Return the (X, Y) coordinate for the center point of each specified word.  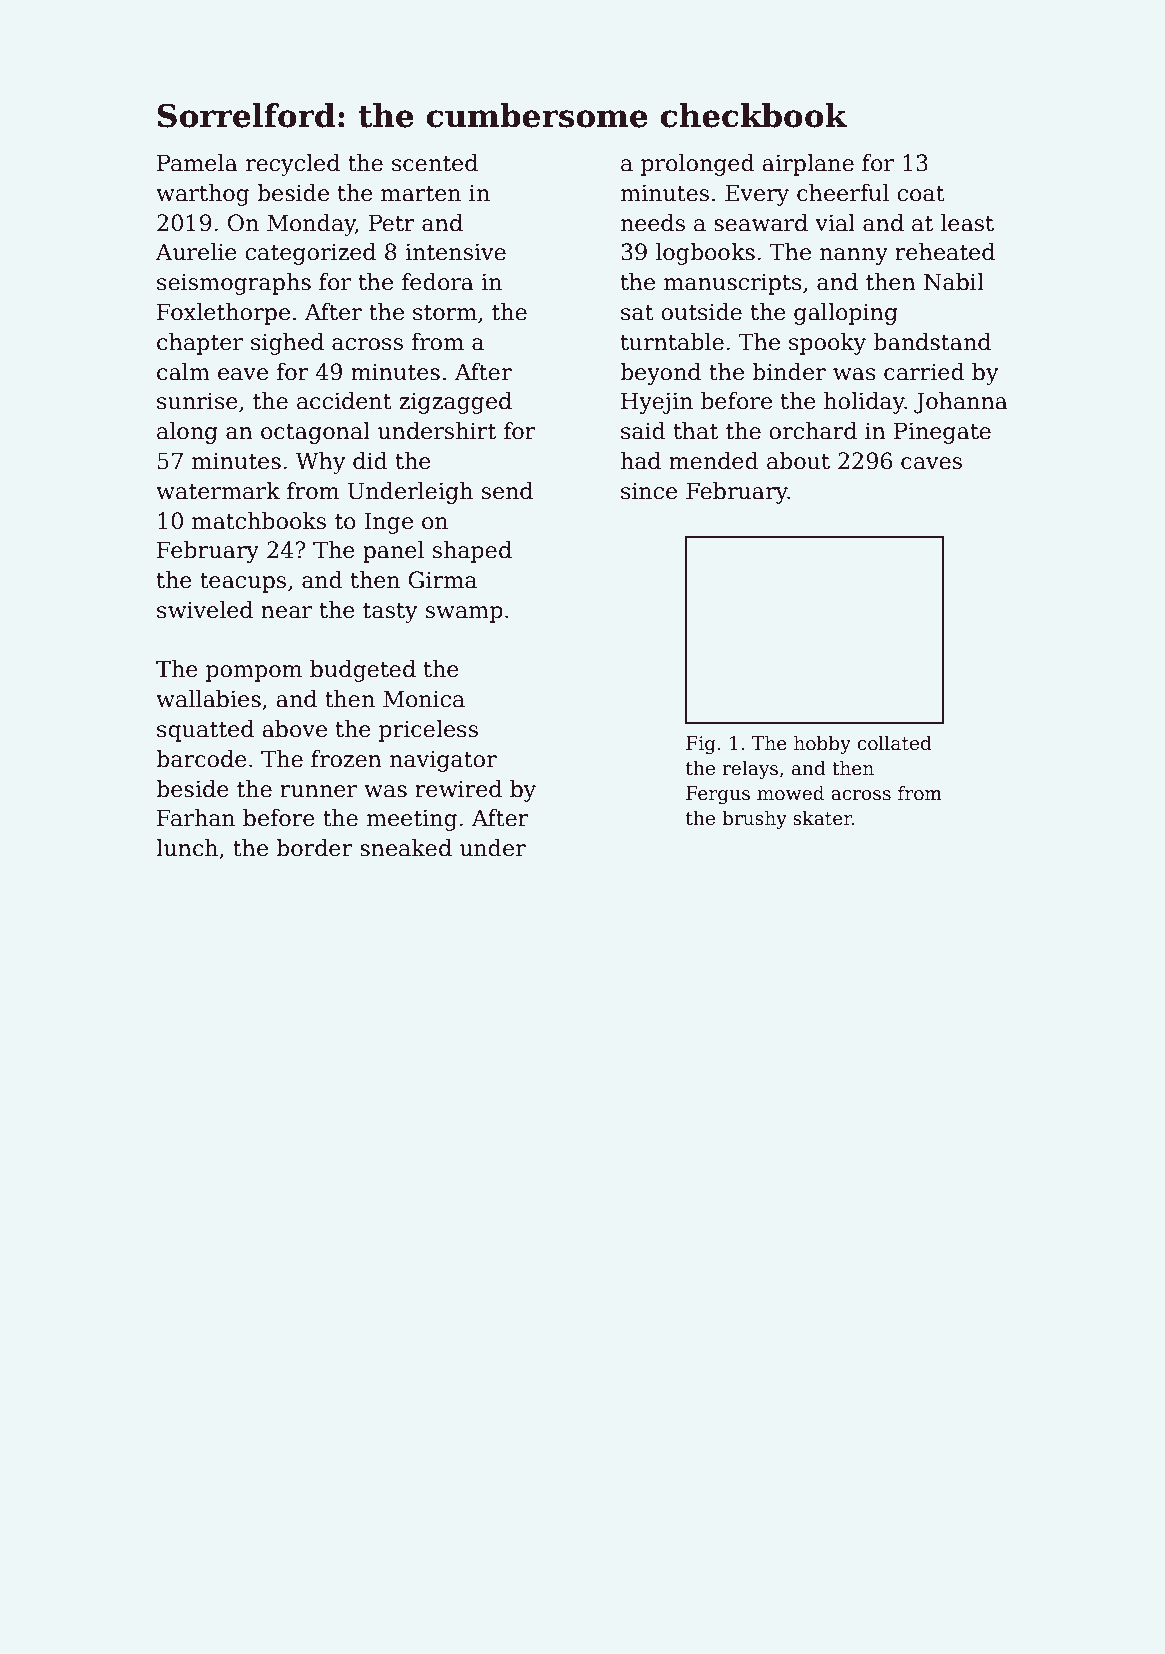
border (314, 848)
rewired (458, 789)
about (798, 461)
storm (445, 313)
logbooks (705, 254)
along (187, 433)
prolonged (698, 165)
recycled (293, 165)
